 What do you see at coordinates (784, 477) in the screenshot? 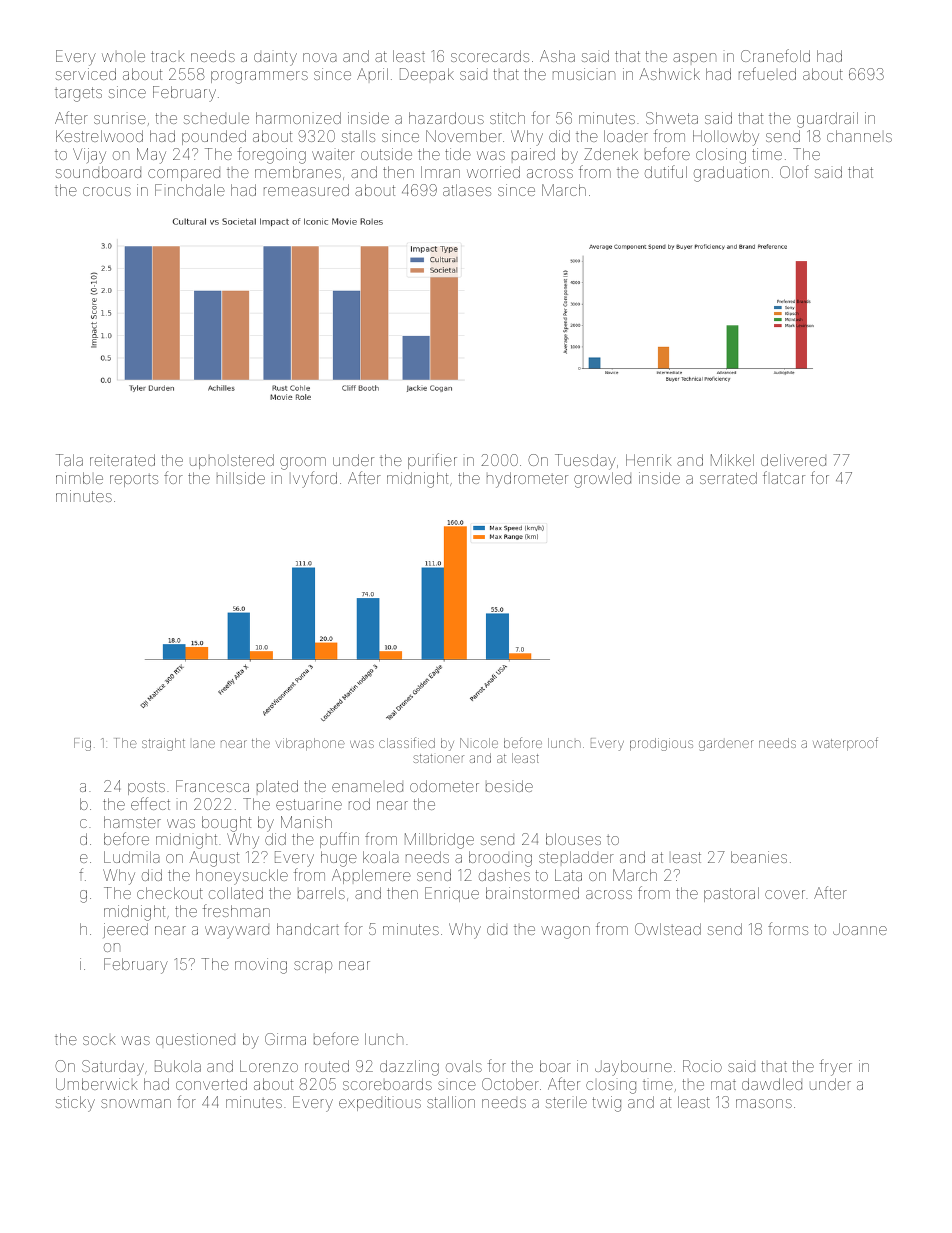
I see `flatcar` at bounding box center [784, 477].
